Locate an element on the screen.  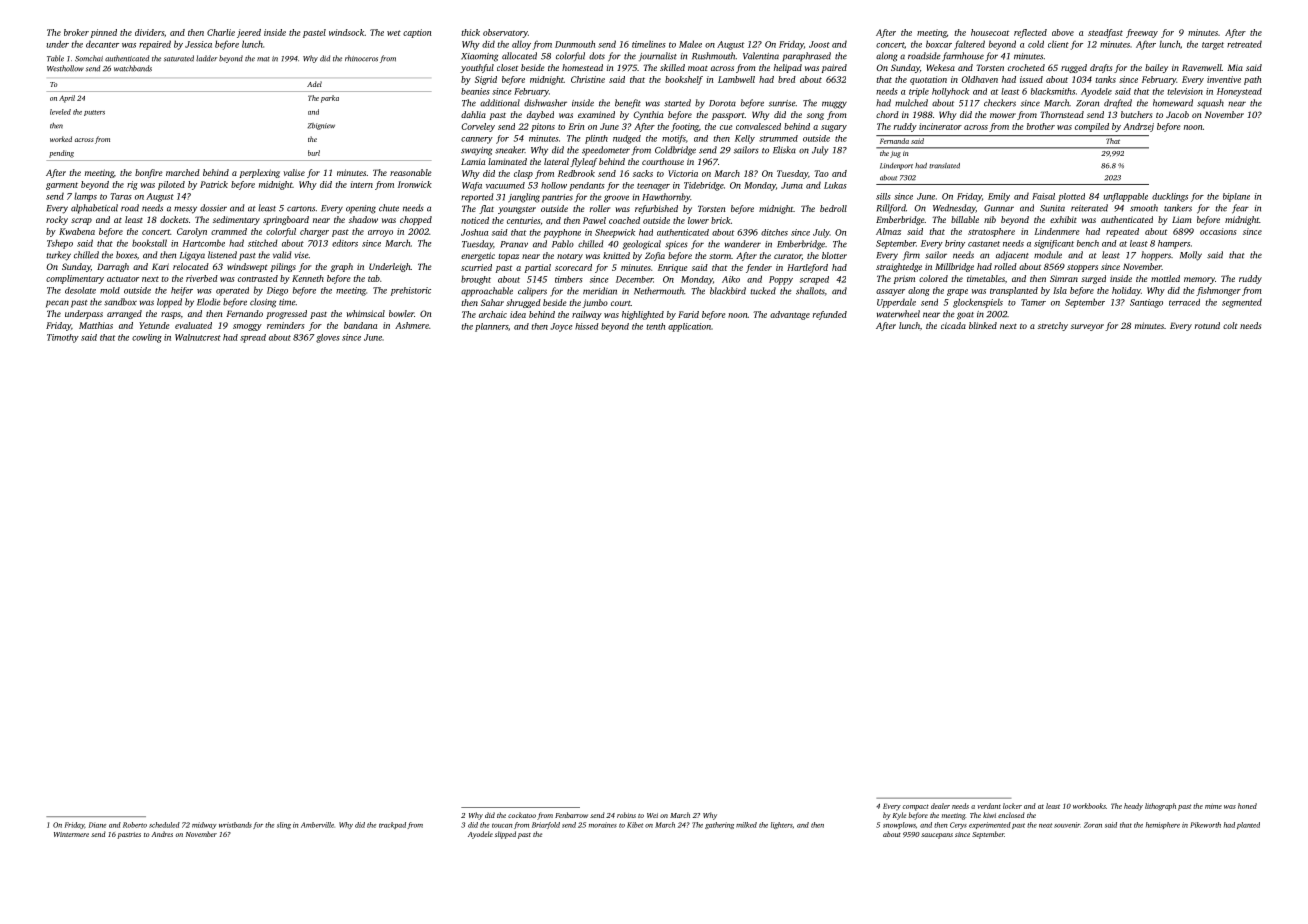
calipers is located at coordinates (532, 292).
